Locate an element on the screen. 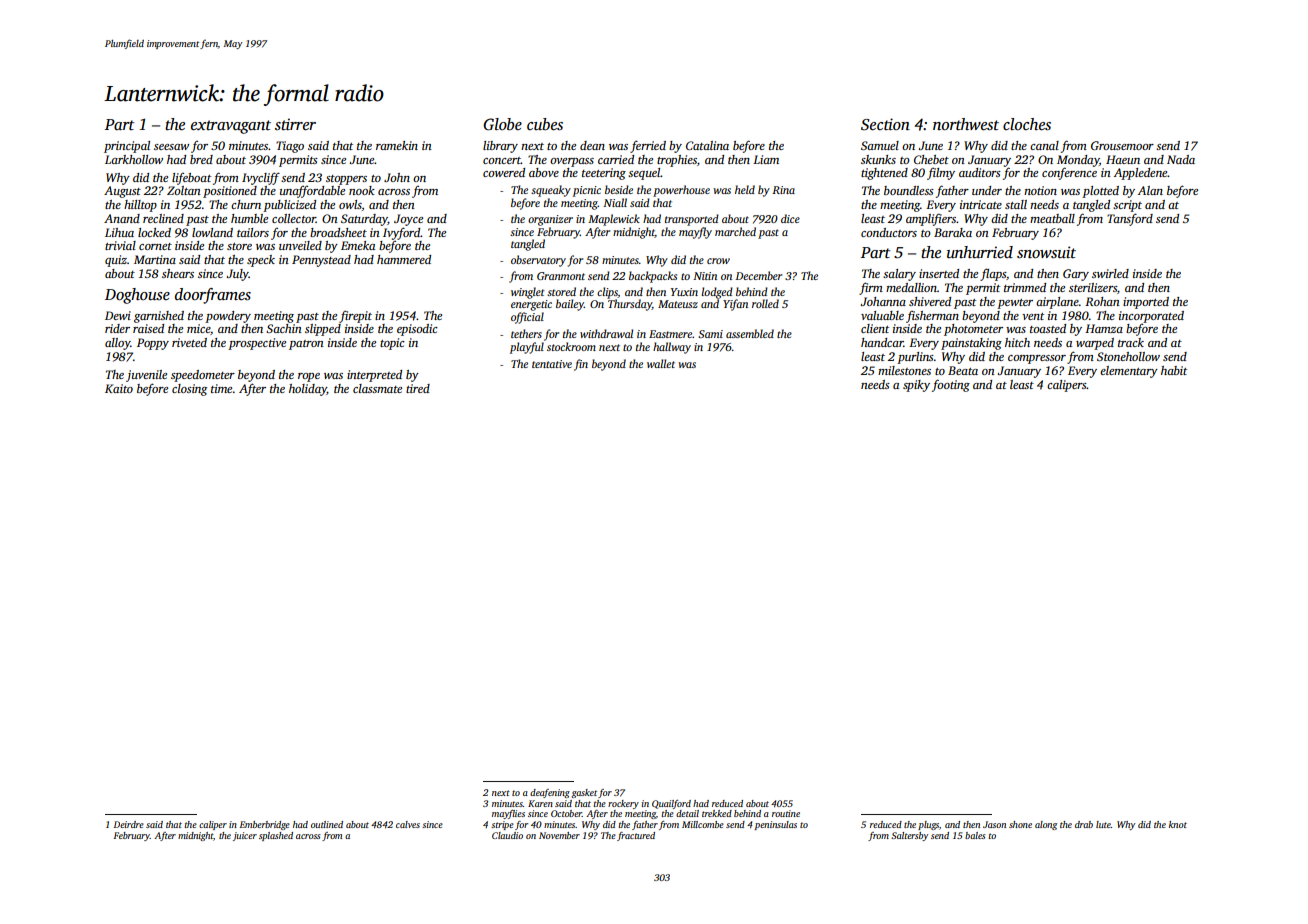 This screenshot has width=1308, height=924. Deirdre is located at coordinates (129, 824).
